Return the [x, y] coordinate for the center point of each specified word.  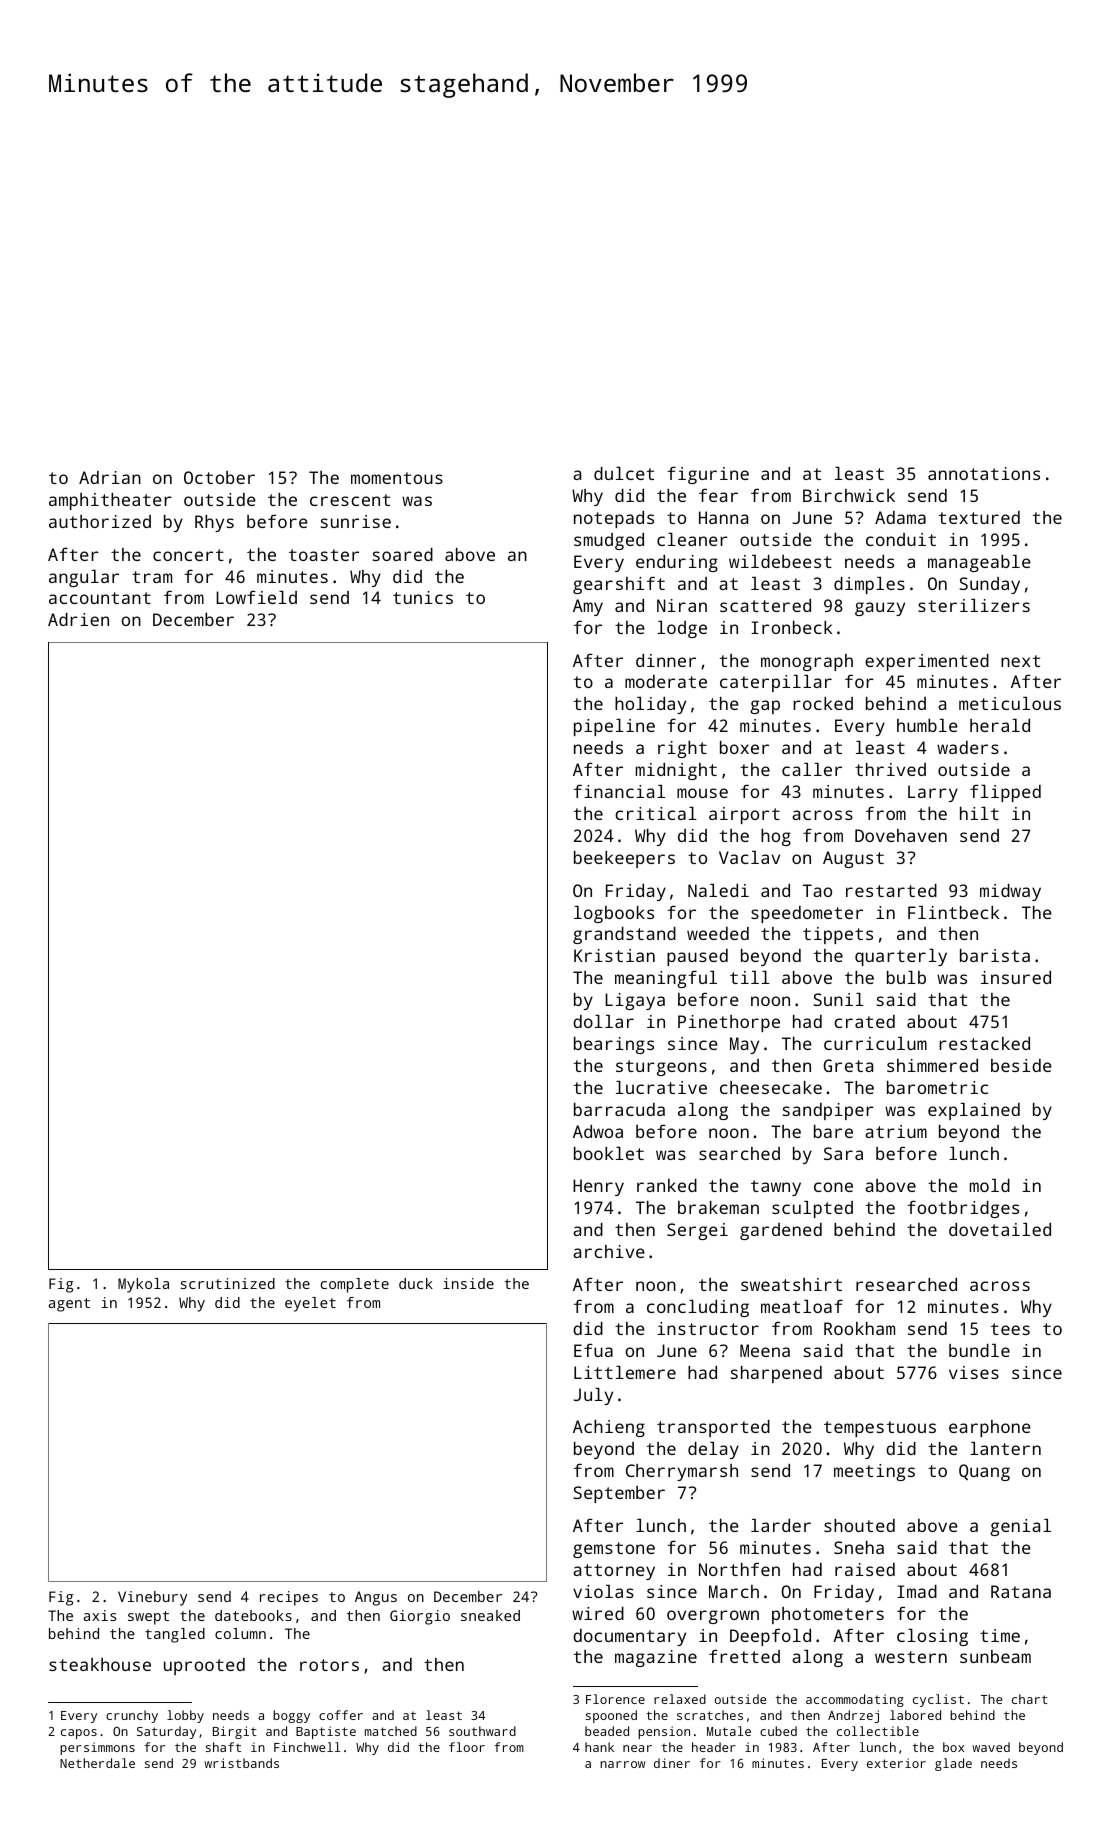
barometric [937, 1087]
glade [953, 1764]
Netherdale [97, 1763]
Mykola [143, 1285]
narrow [622, 1764]
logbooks [614, 914]
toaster [324, 555]
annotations [984, 473]
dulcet [624, 473]
